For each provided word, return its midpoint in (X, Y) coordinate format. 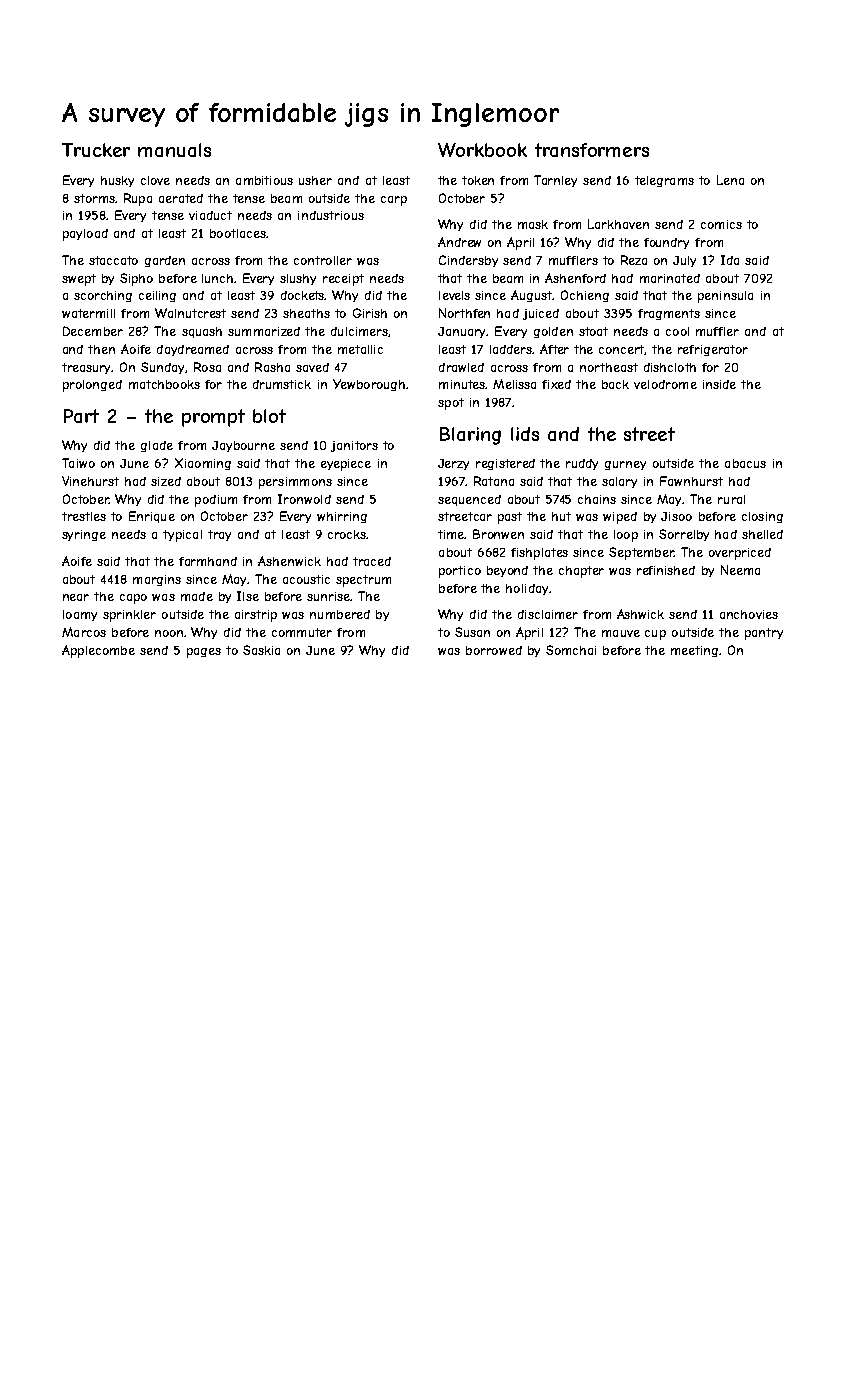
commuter (302, 632)
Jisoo (676, 516)
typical (182, 536)
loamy (80, 615)
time (451, 534)
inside (719, 384)
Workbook (482, 150)
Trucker (96, 150)
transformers (592, 150)
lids (525, 434)
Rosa (207, 367)
